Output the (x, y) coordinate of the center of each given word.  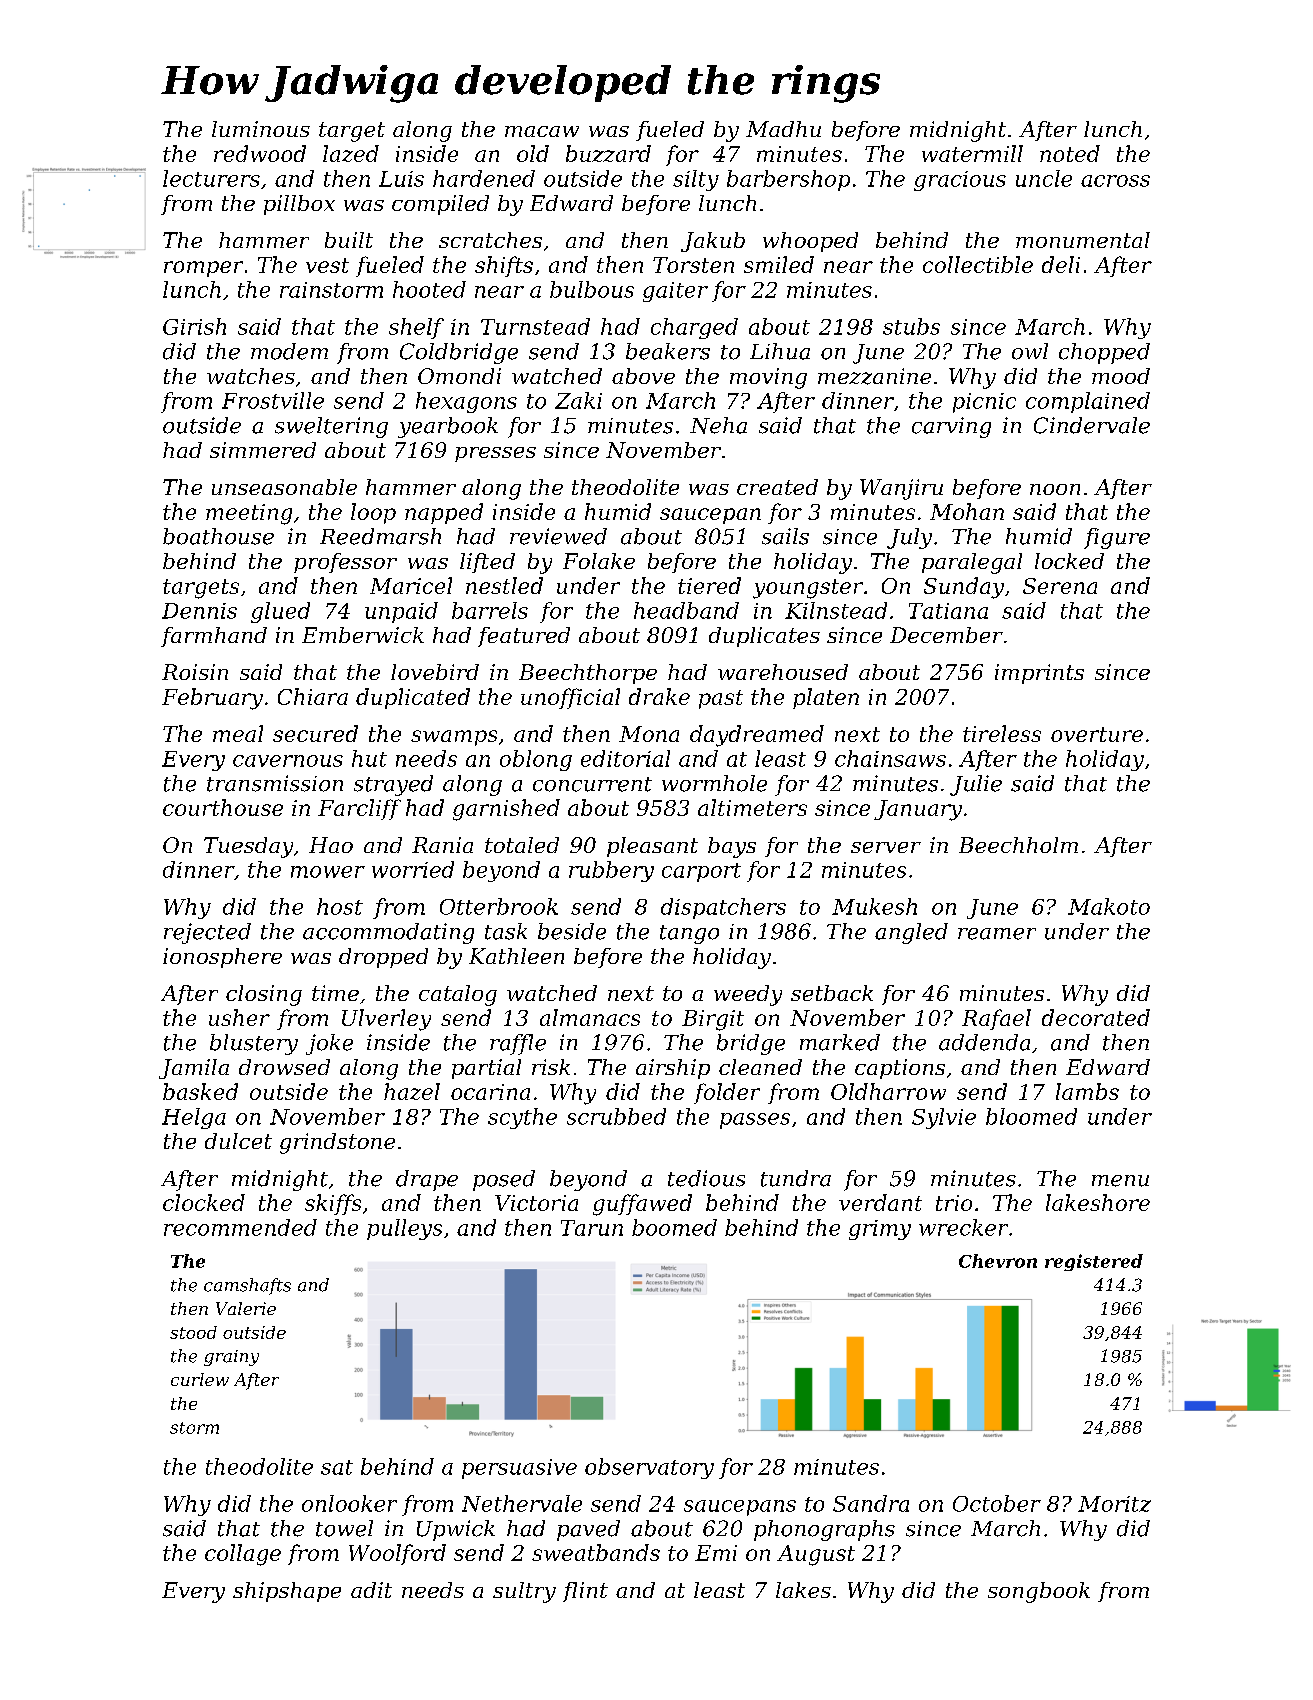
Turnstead (535, 326)
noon (1055, 489)
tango (689, 934)
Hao (331, 845)
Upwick (456, 1530)
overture (1097, 734)
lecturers (211, 178)
